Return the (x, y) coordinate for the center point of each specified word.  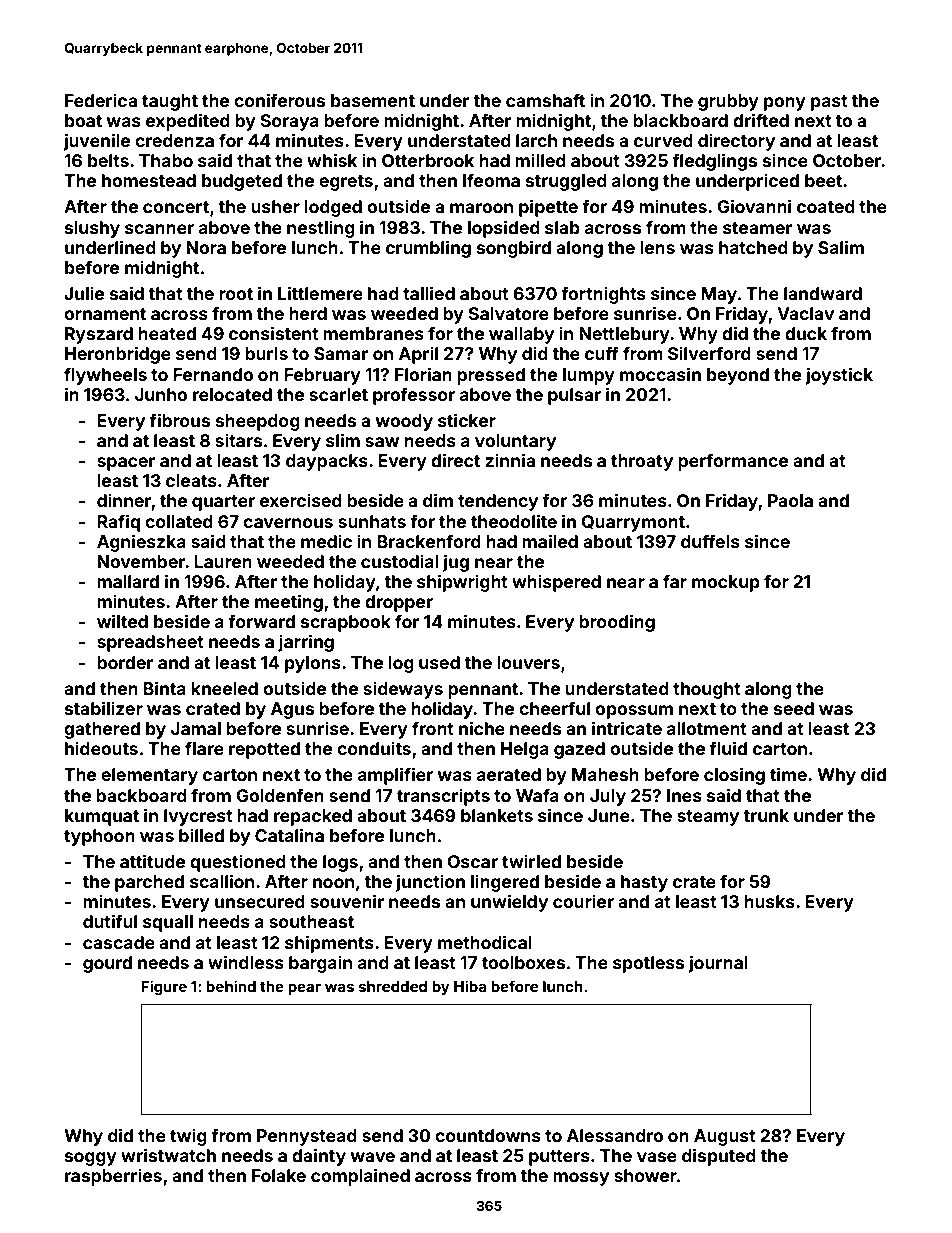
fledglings (714, 162)
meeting (289, 603)
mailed (550, 541)
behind (231, 986)
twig (188, 1137)
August (725, 1137)
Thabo (166, 160)
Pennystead (307, 1137)
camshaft (545, 100)
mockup (726, 583)
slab (562, 227)
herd (308, 313)
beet (823, 180)
